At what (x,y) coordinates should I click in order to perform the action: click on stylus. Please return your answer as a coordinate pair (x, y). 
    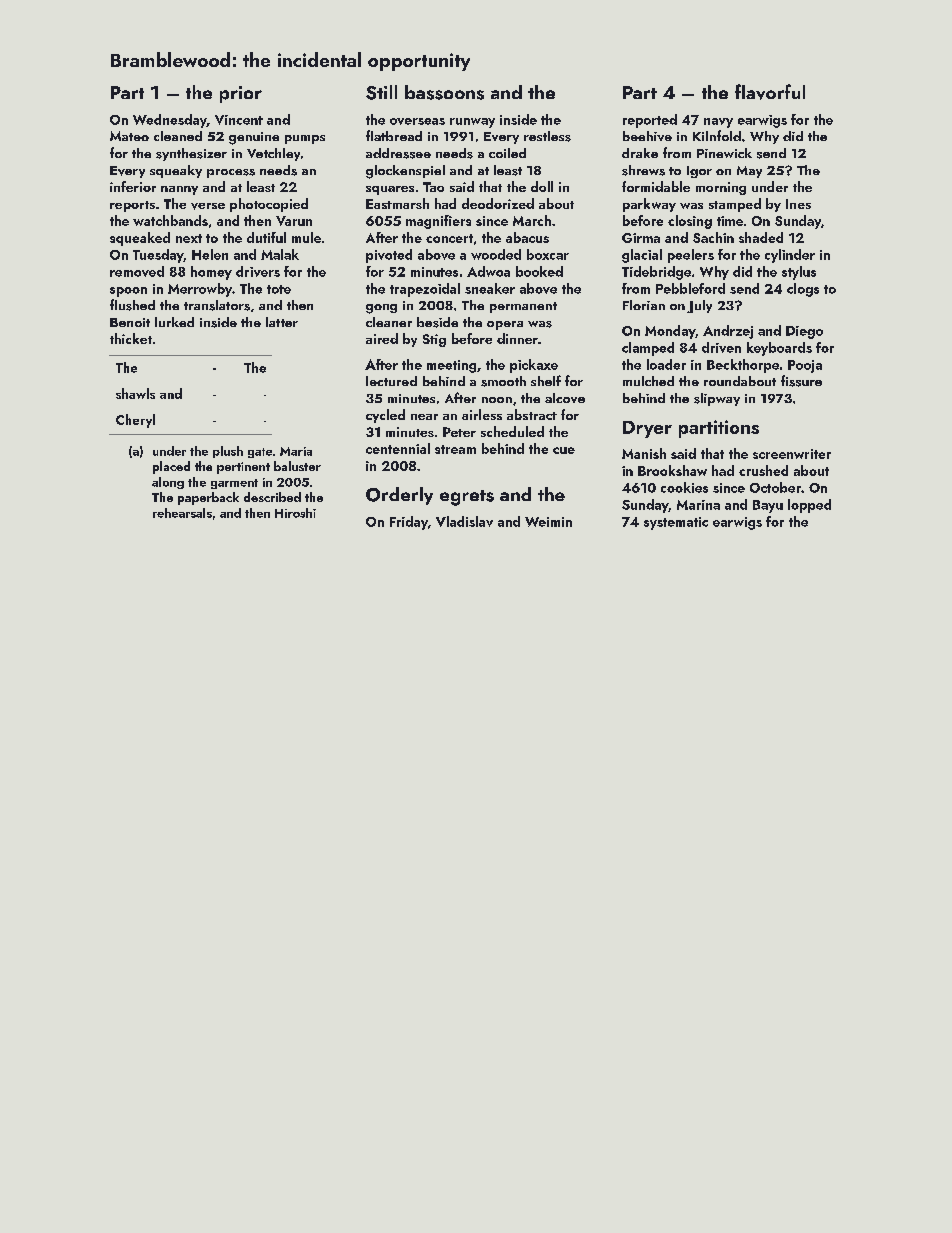
    Looking at the image, I should click on (799, 273).
